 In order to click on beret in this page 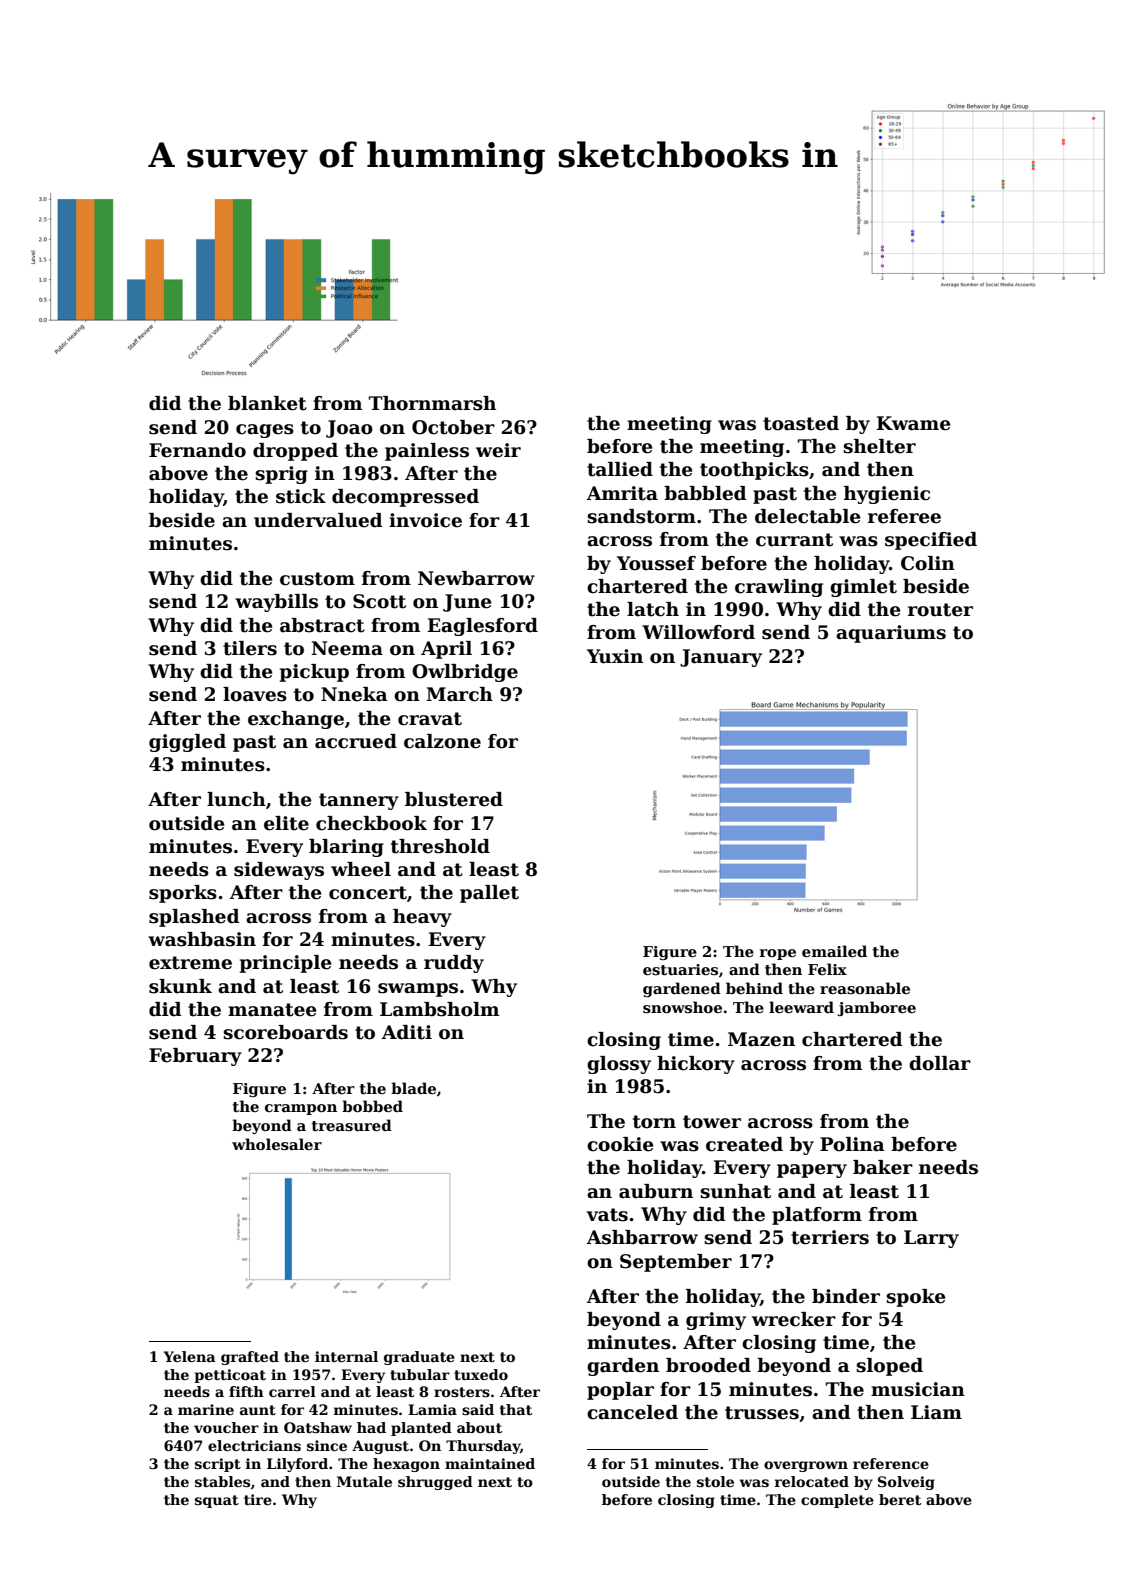, I will do `click(900, 1499)`.
